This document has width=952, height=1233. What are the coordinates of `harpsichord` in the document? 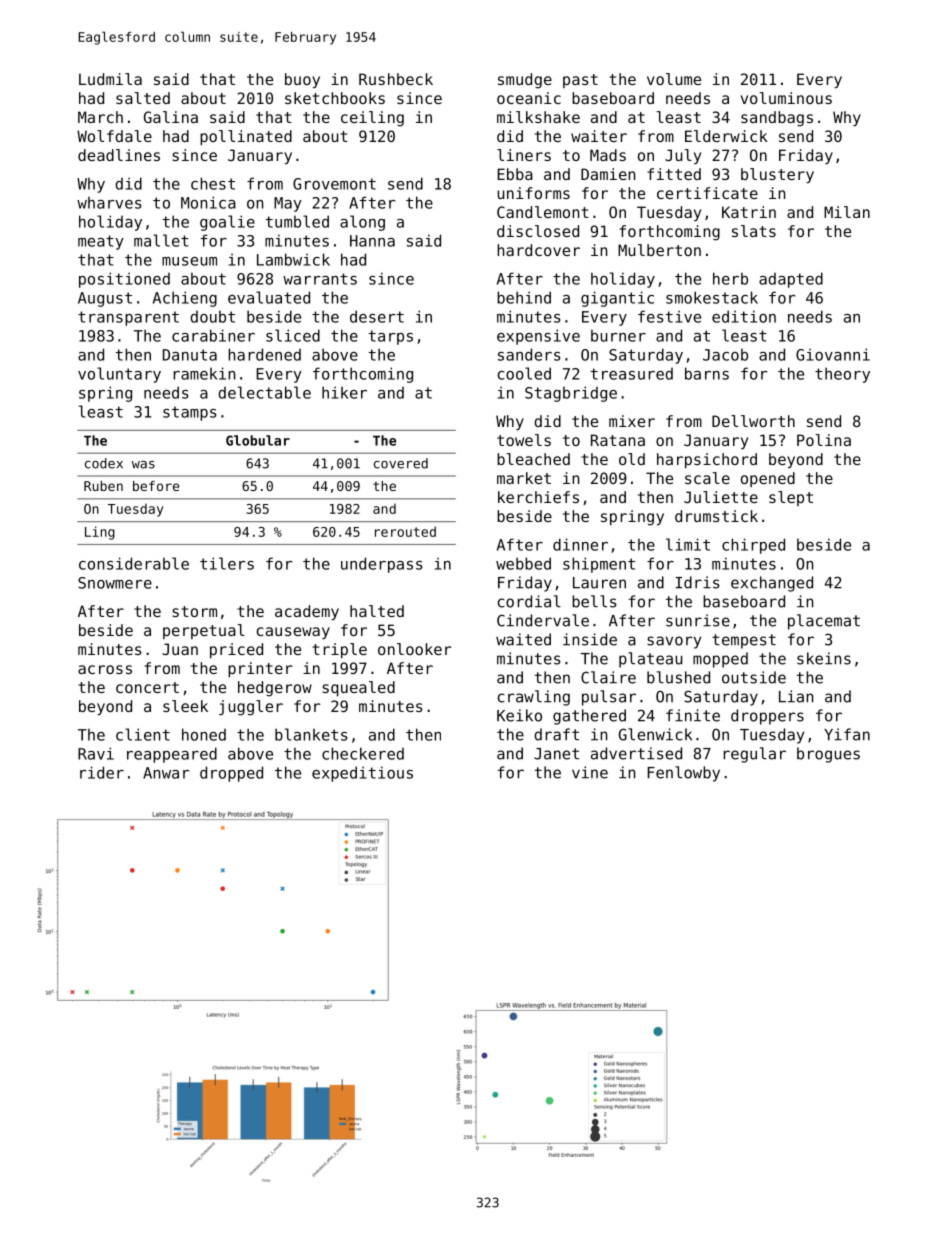 It's located at (707, 460).
